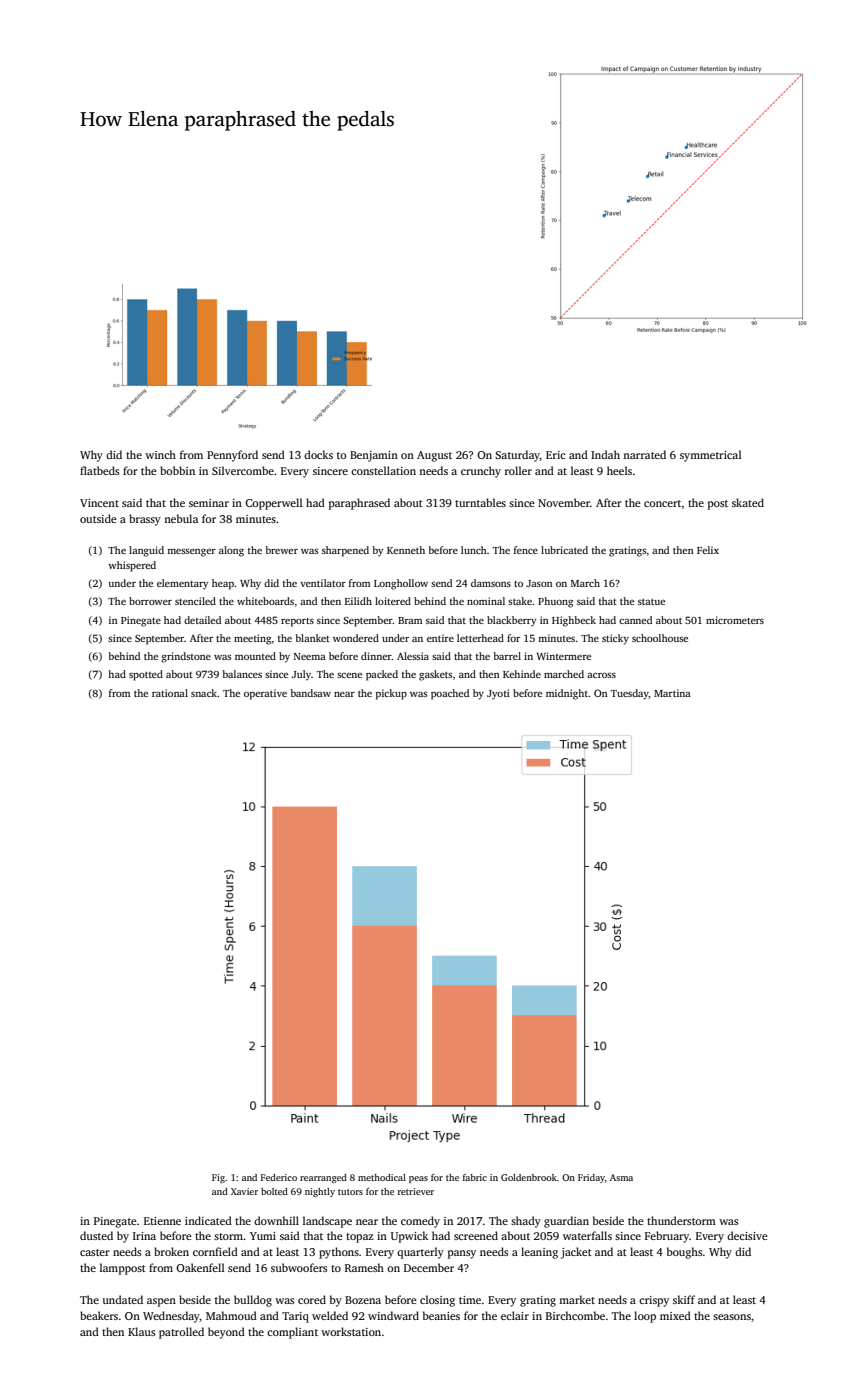  What do you see at coordinates (605, 454) in the page?
I see `Indah` at bounding box center [605, 454].
